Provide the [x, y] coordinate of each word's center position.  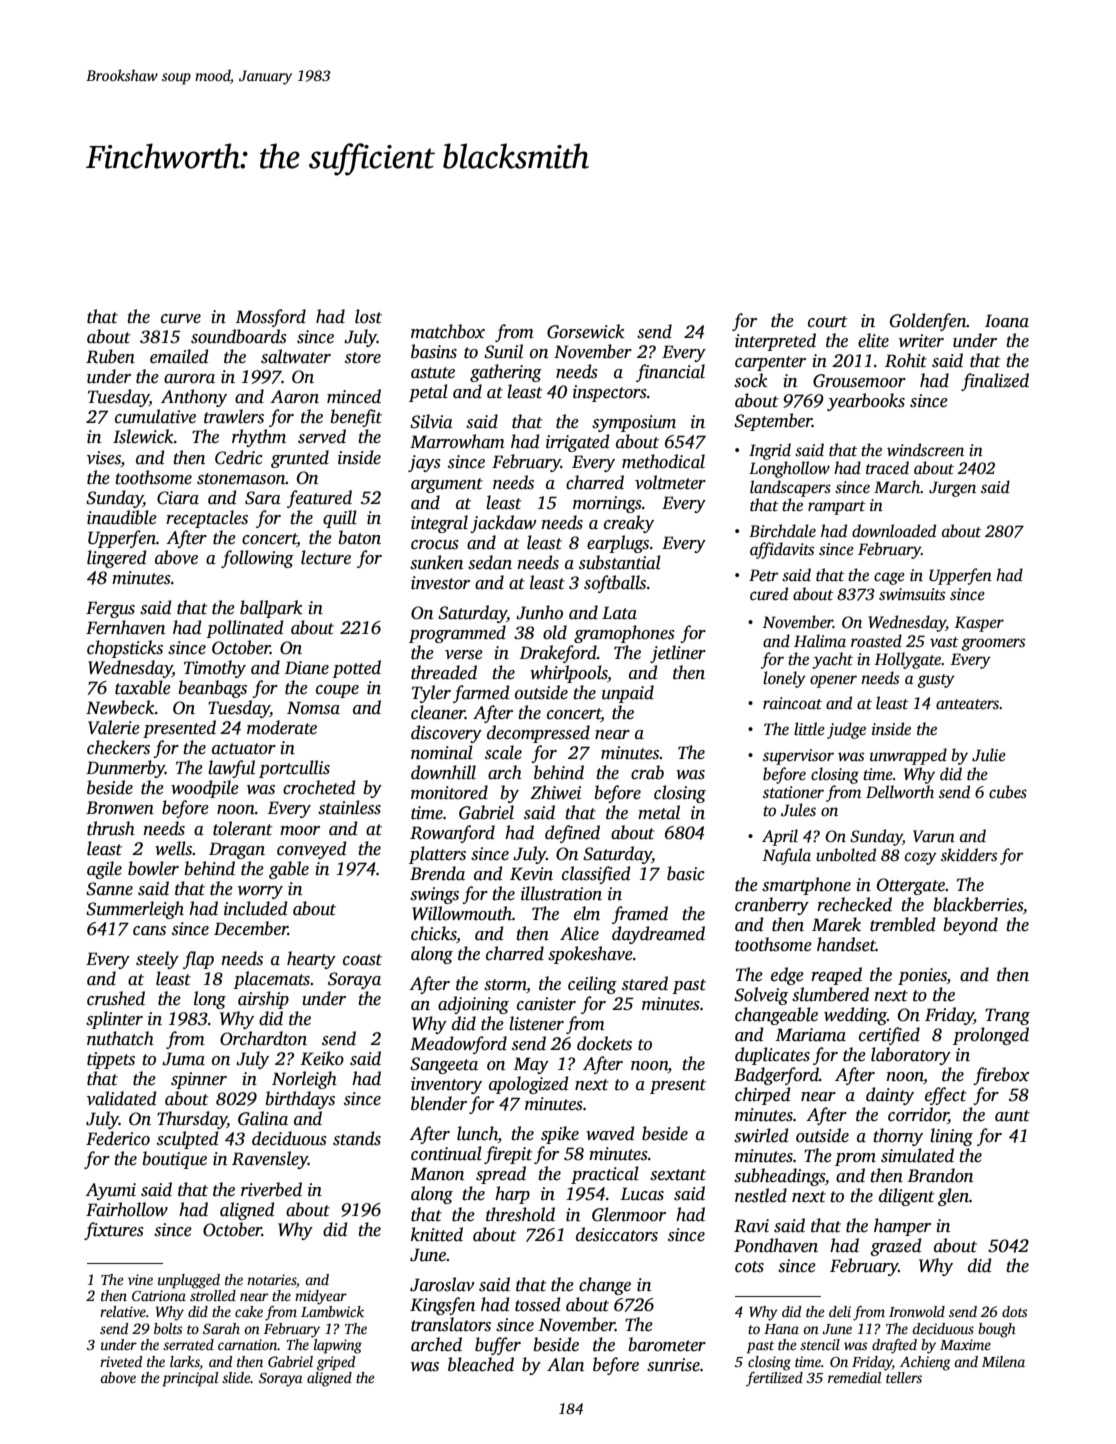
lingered [116, 559]
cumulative [155, 416]
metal [659, 812]
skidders [969, 855]
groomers [993, 644]
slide [236, 1377]
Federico [118, 1138]
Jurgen [952, 489]
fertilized [774, 1379]
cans [149, 931]
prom [855, 1159]
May [531, 1065]
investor [440, 583]
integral [439, 524]
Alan [565, 1364]
